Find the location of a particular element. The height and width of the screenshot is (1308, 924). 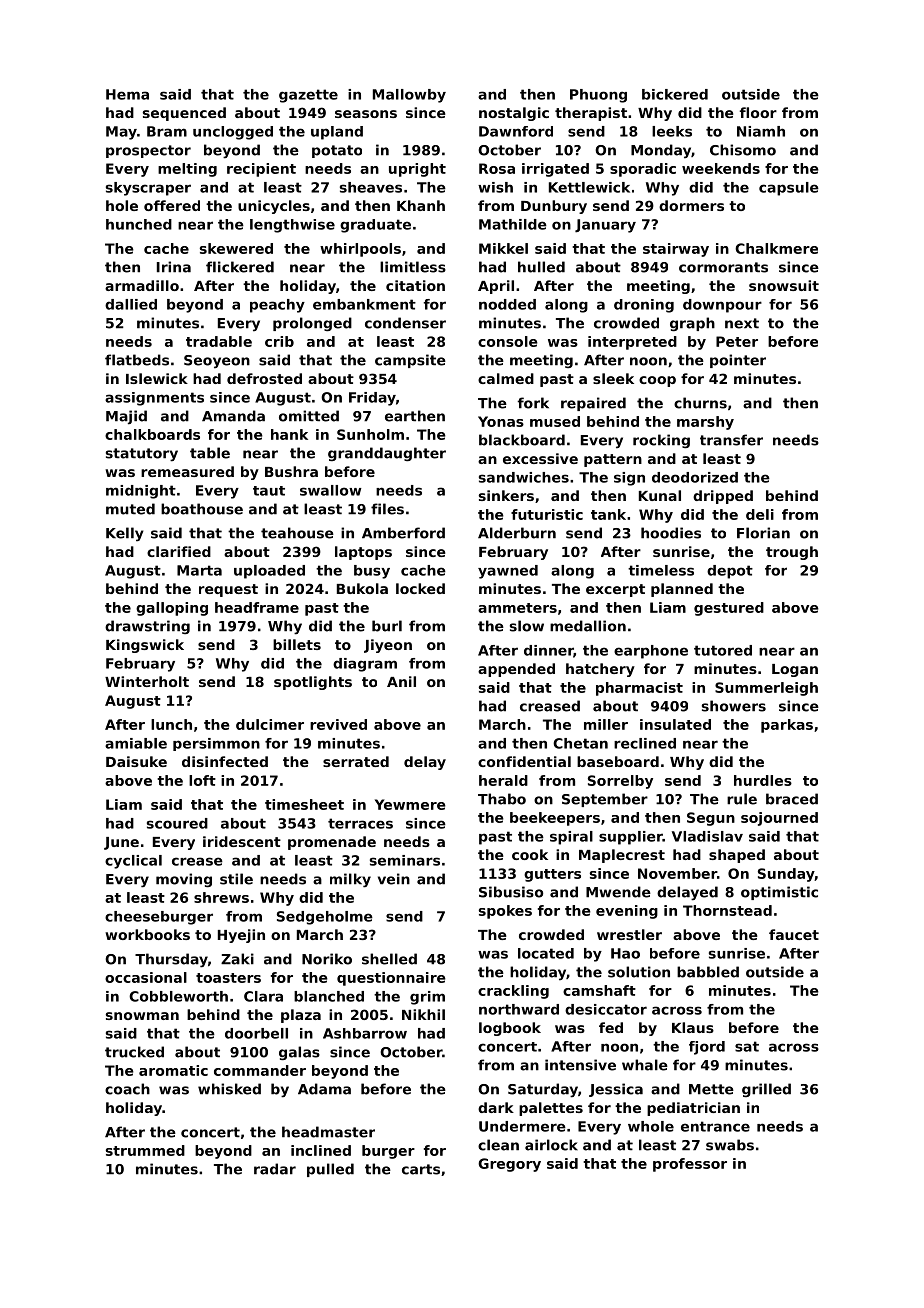

earphone is located at coordinates (651, 652).
